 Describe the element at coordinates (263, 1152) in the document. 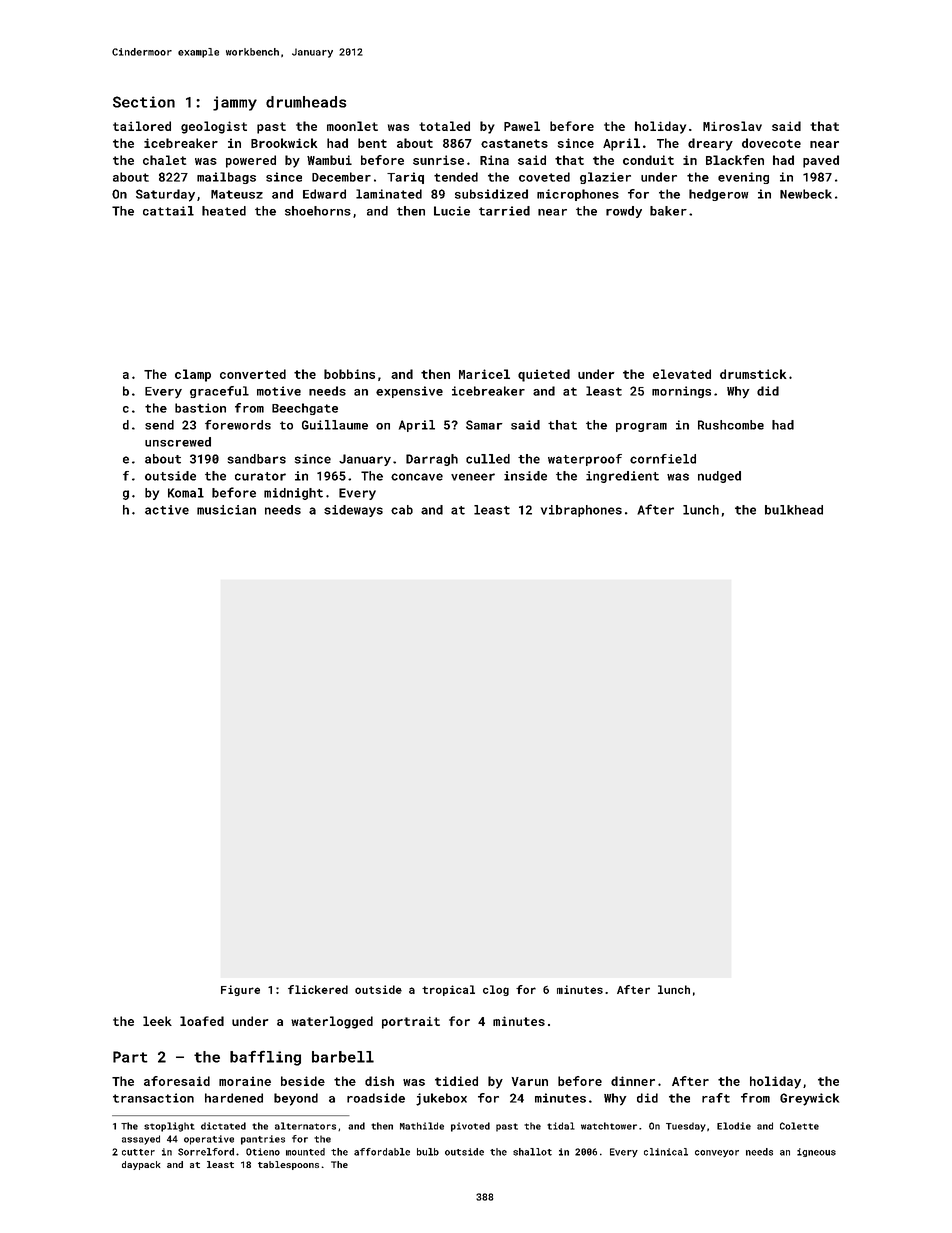

I see `Otieno` at that location.
